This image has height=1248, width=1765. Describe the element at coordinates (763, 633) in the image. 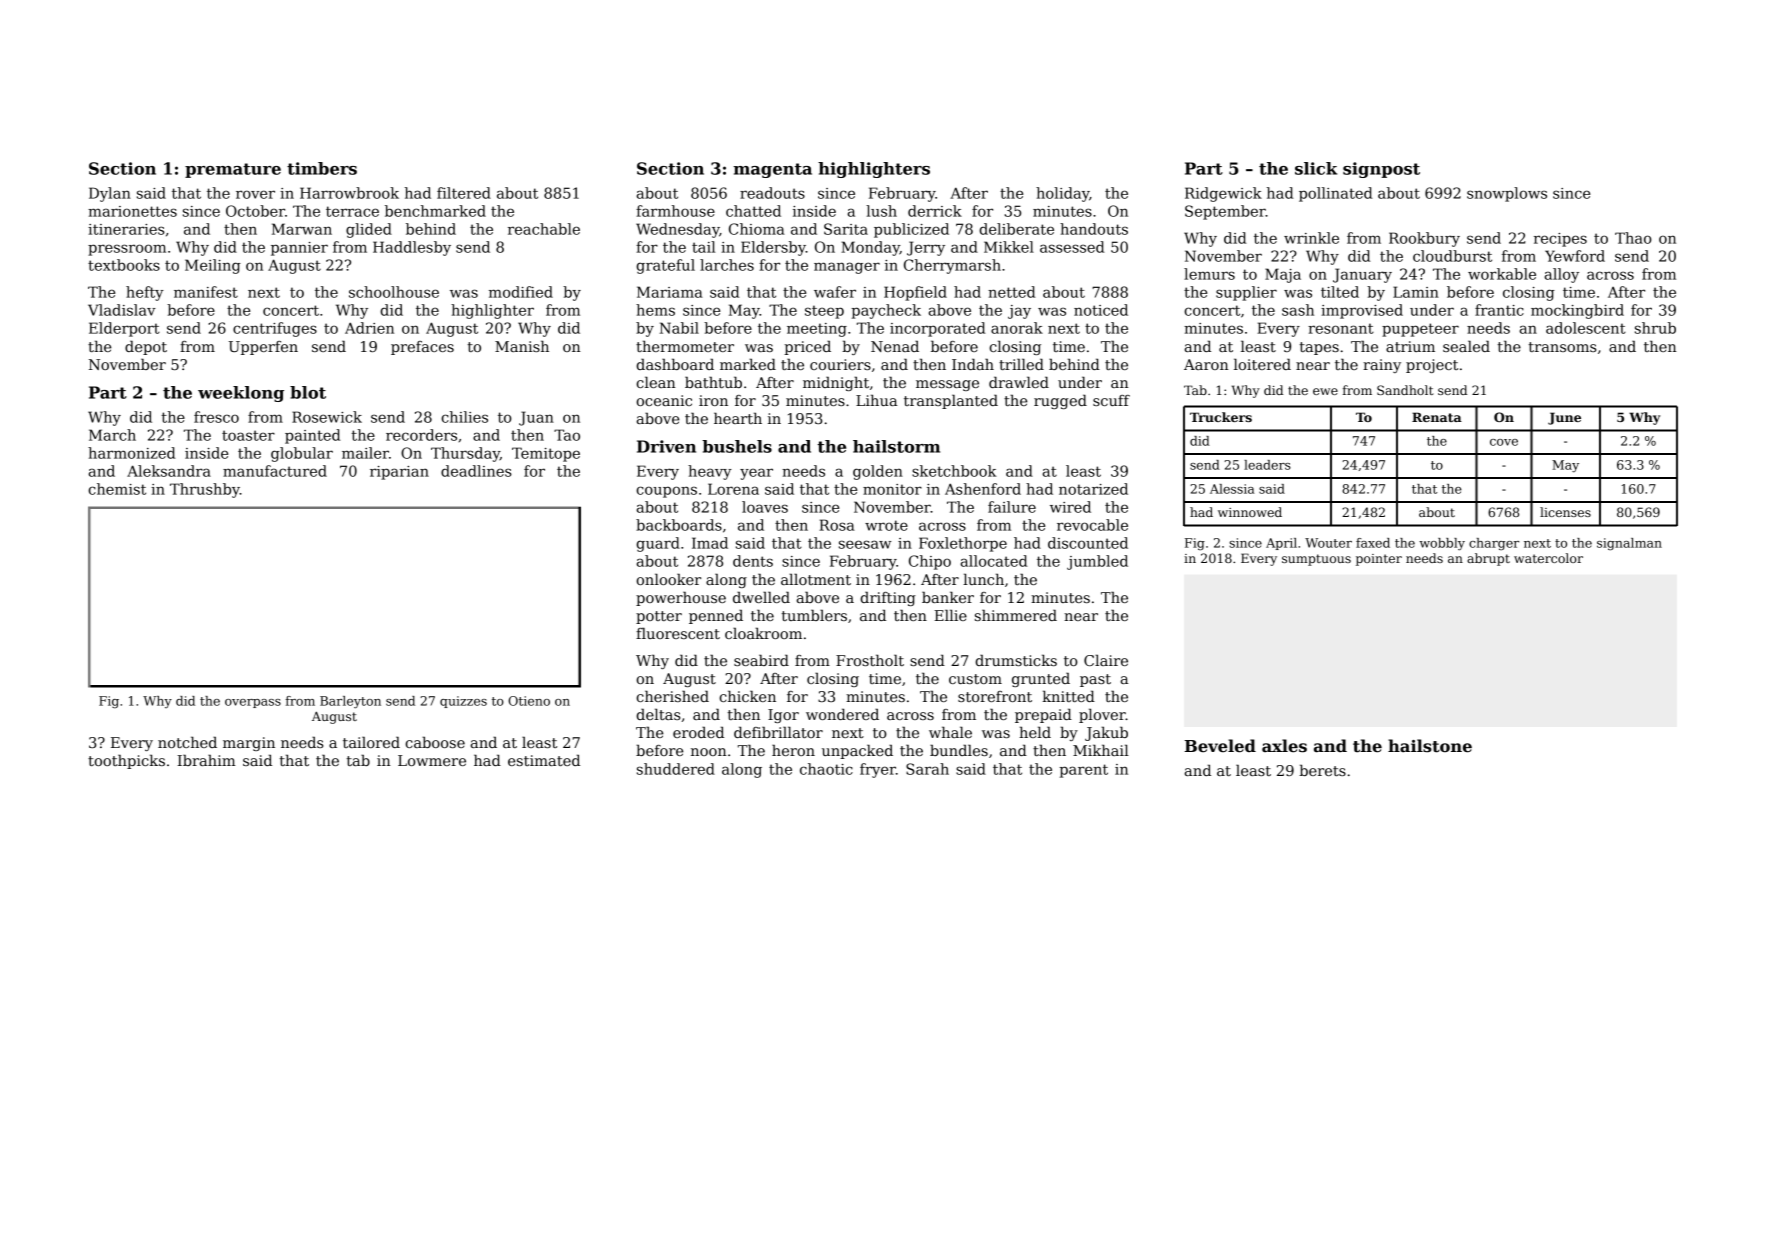

I see `cloakroom` at that location.
